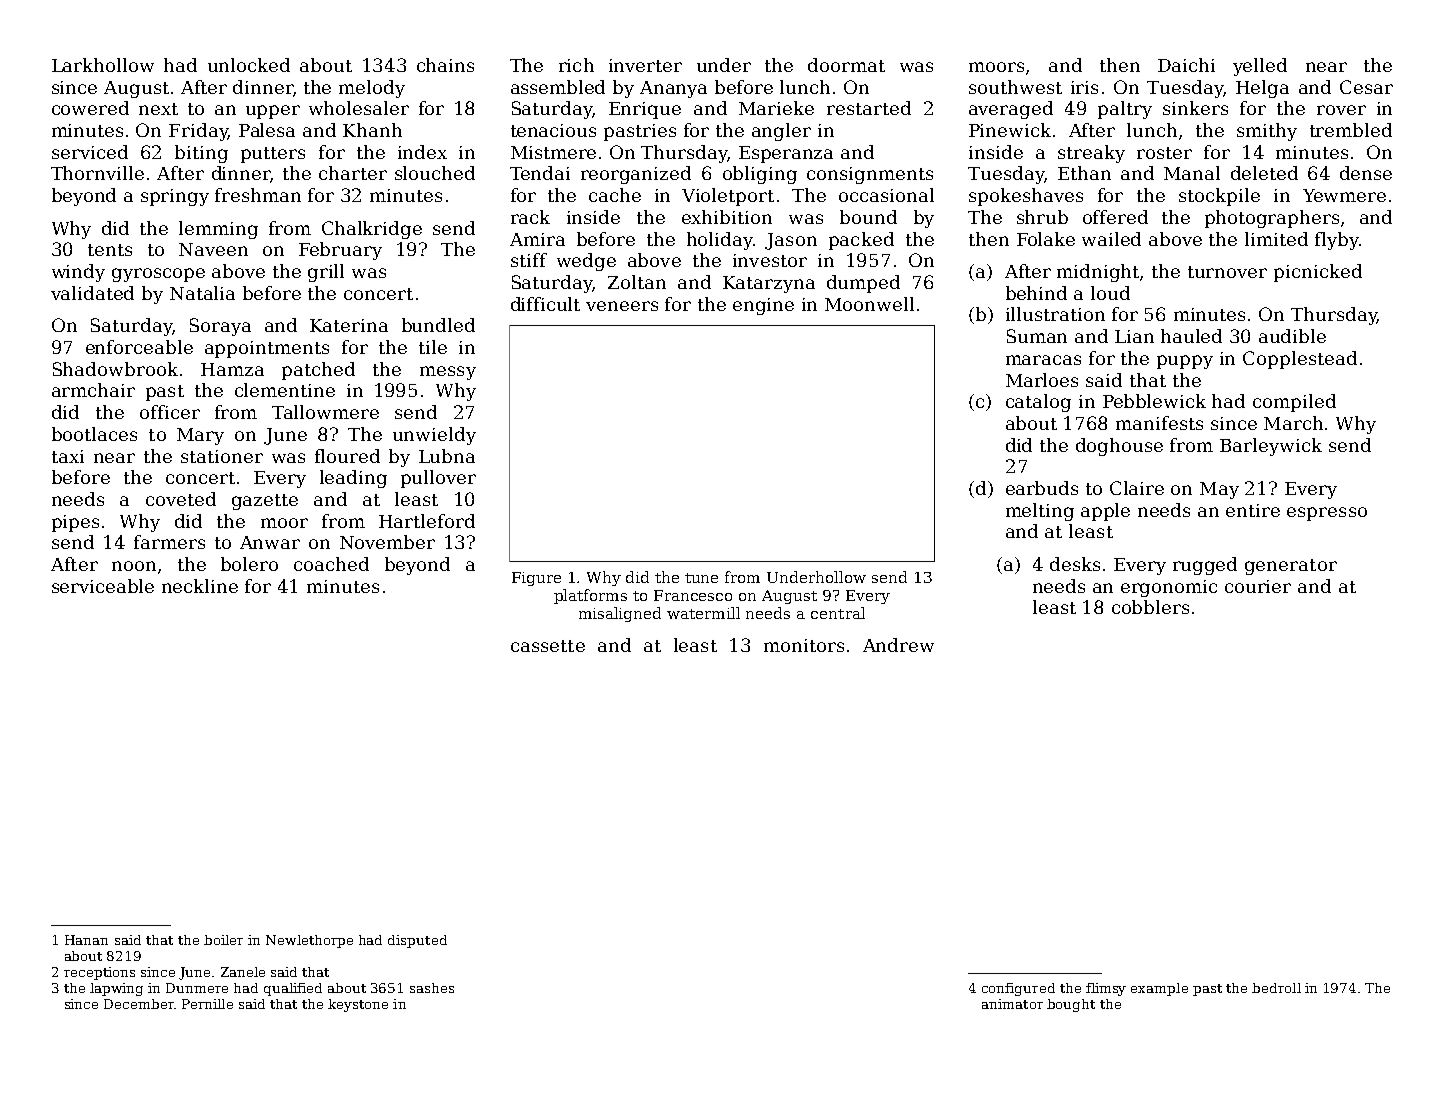  Describe the element at coordinates (169, 542) in the screenshot. I see `farmers` at that location.
